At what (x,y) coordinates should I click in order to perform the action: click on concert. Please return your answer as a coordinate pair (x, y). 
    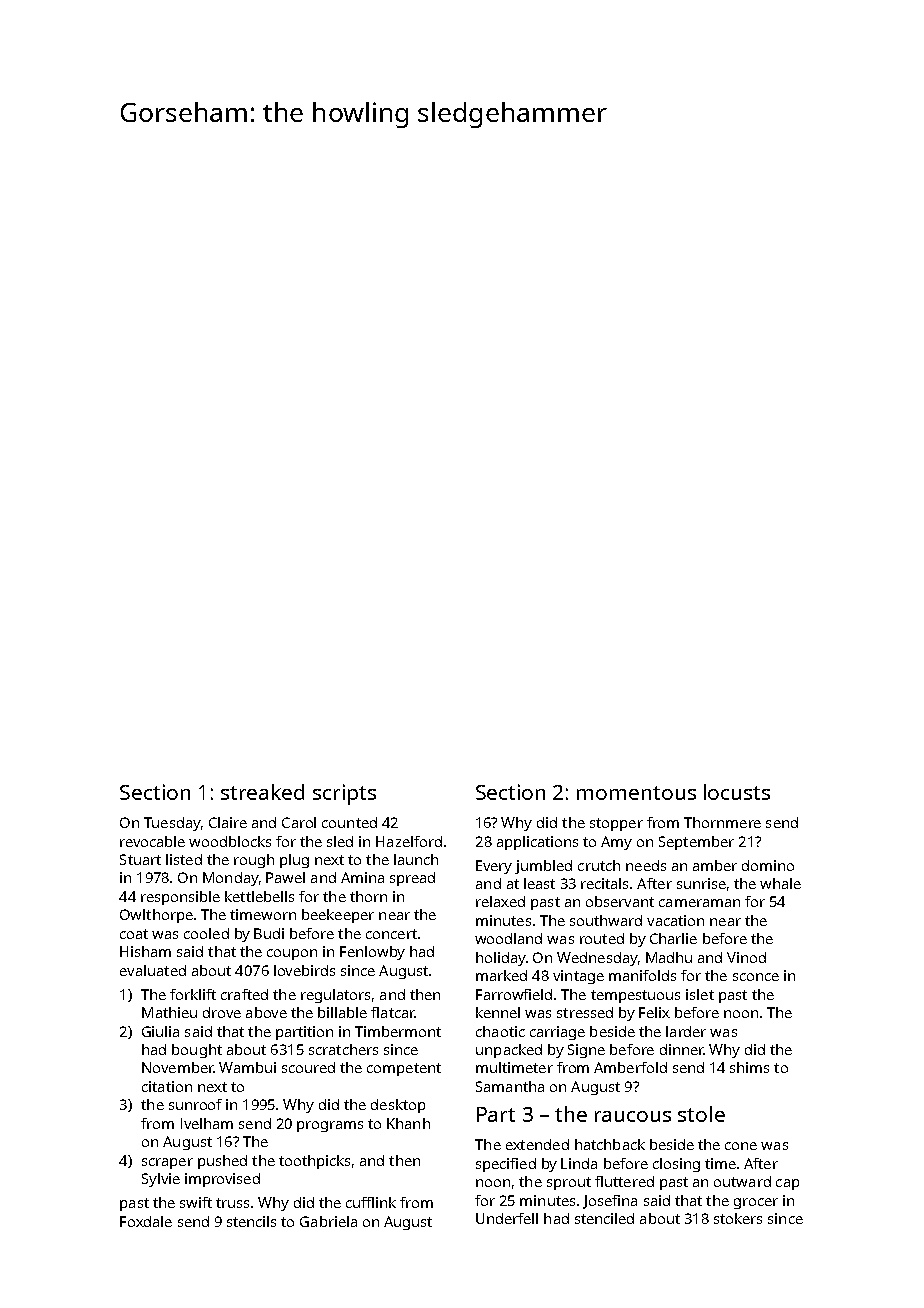
    Looking at the image, I should click on (391, 934).
